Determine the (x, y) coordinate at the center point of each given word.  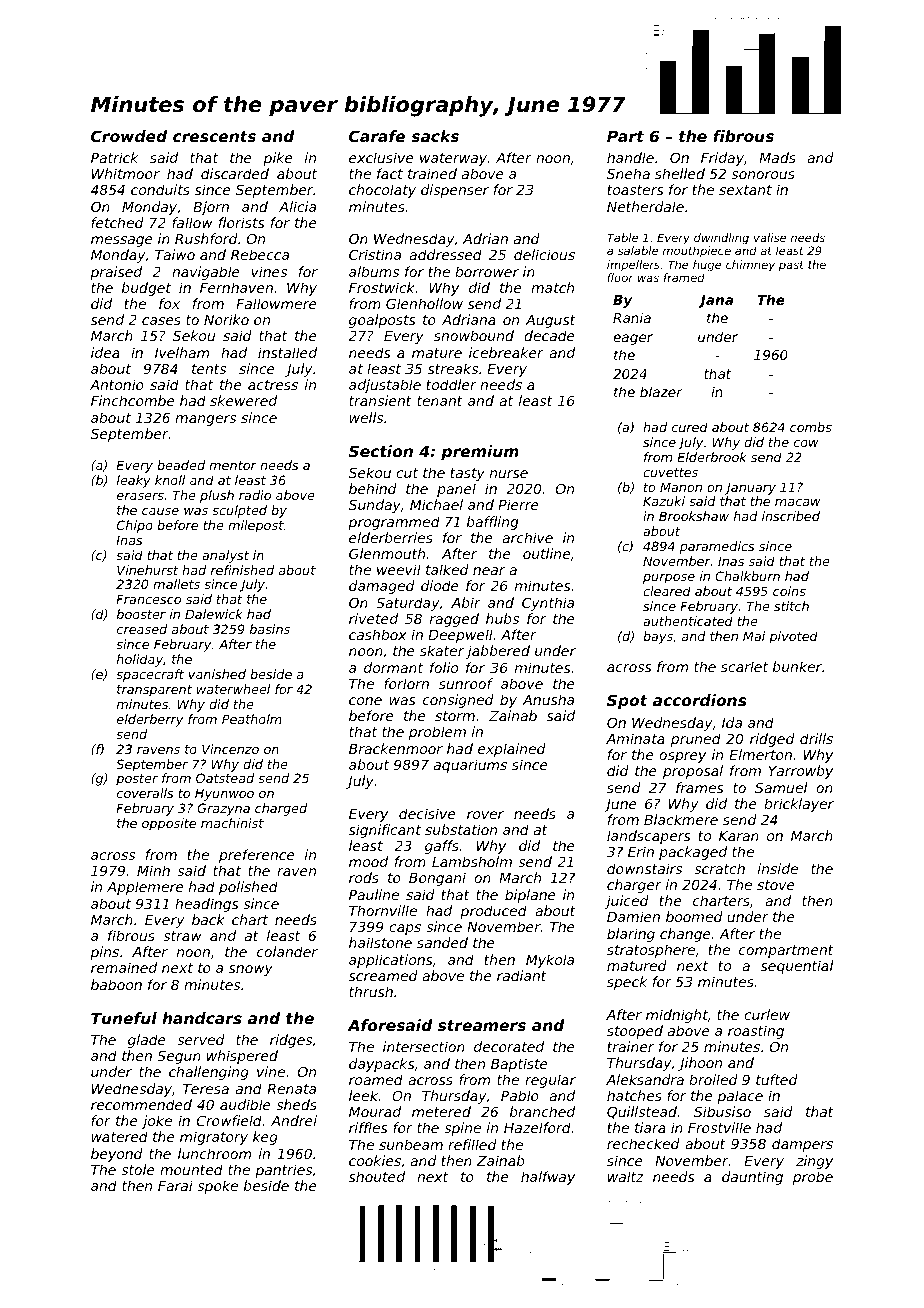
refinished (242, 570)
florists (241, 222)
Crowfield (229, 1120)
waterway (453, 159)
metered (441, 1111)
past (791, 266)
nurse (509, 474)
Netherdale (645, 206)
